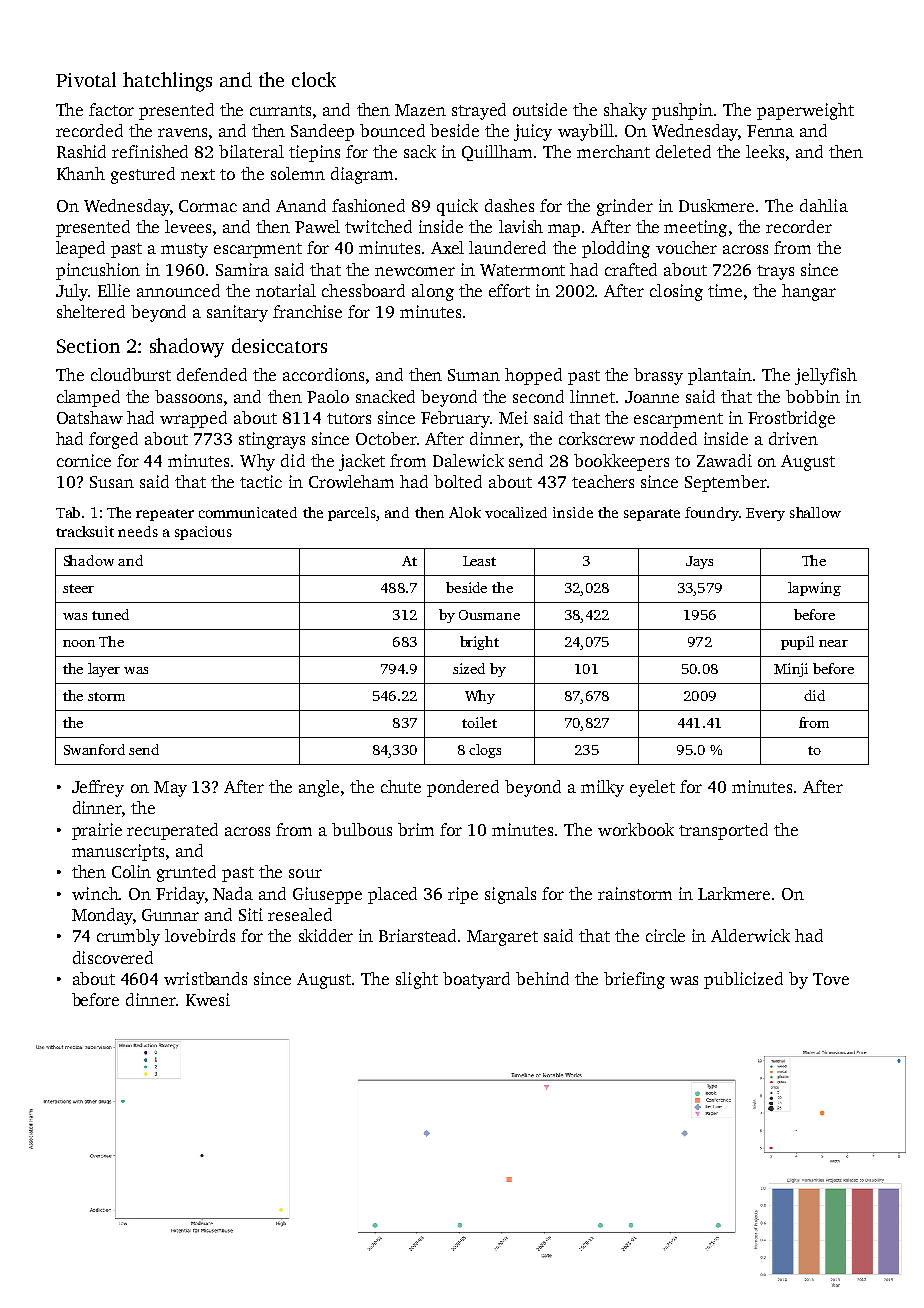  Describe the element at coordinates (625, 207) in the screenshot. I see `grinder` at that location.
